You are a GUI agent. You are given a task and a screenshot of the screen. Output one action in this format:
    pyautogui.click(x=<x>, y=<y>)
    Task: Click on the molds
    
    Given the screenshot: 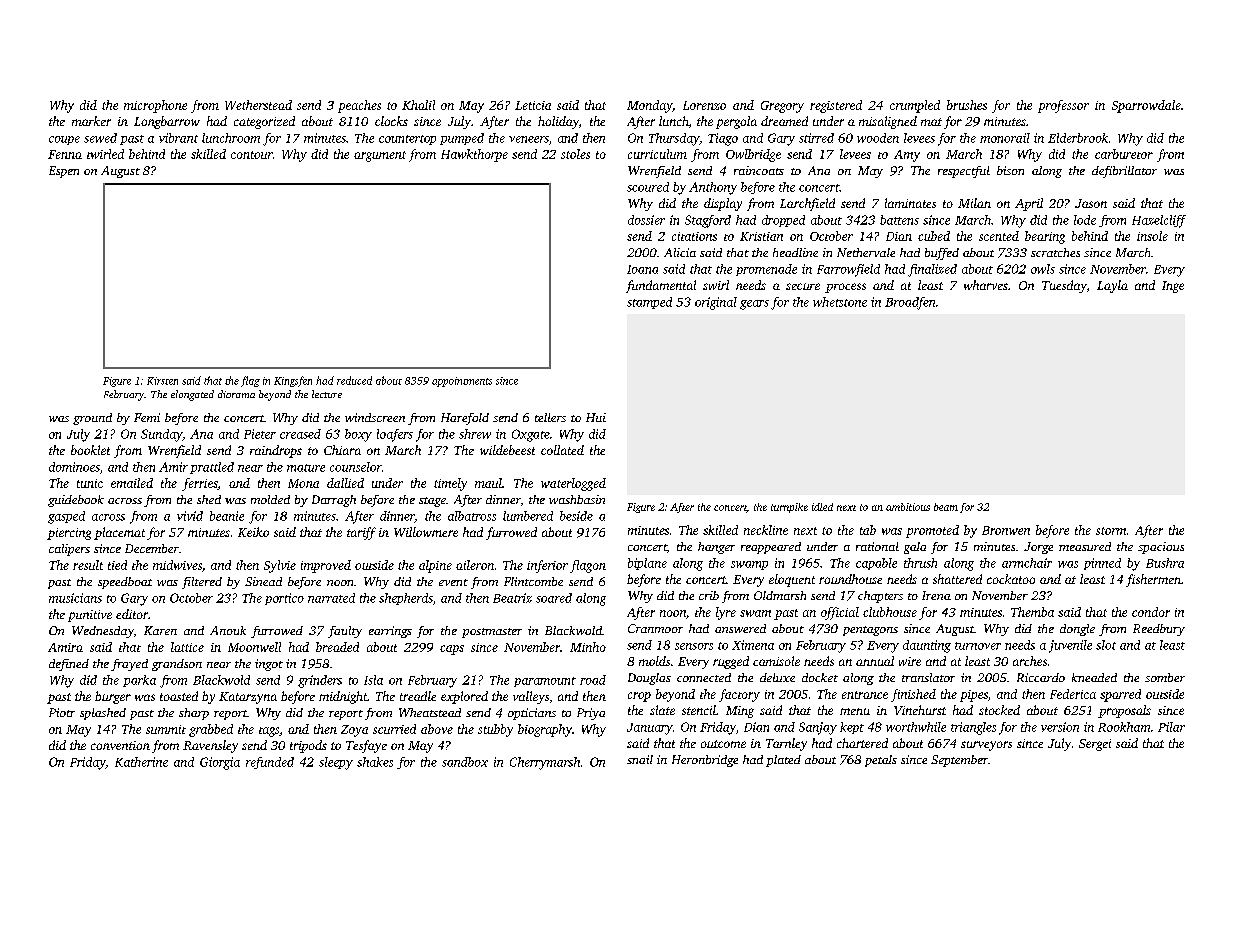 What is the action you would take?
    pyautogui.click(x=654, y=661)
